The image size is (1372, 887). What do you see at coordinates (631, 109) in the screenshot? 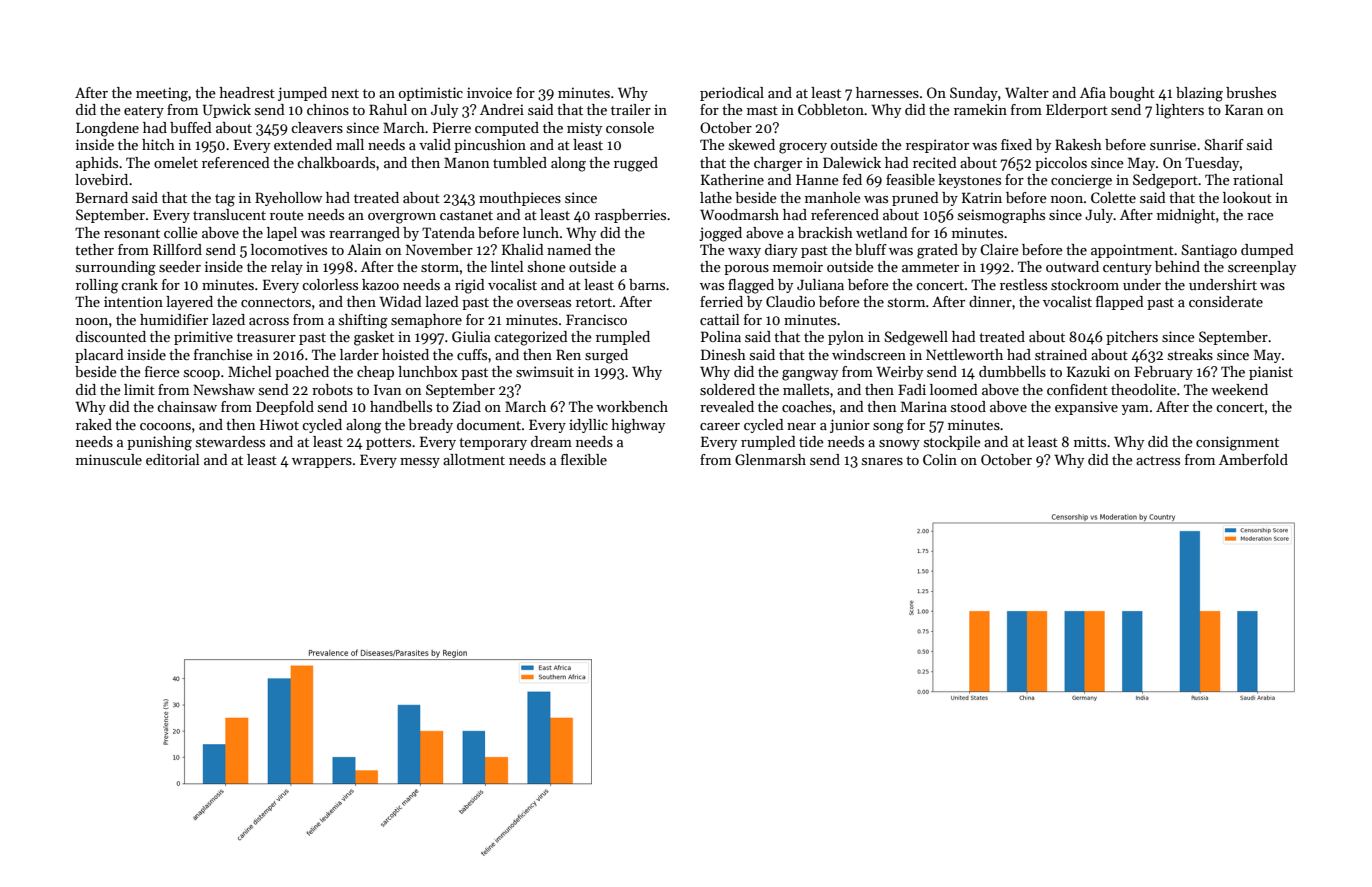
I see `trailer` at bounding box center [631, 109].
